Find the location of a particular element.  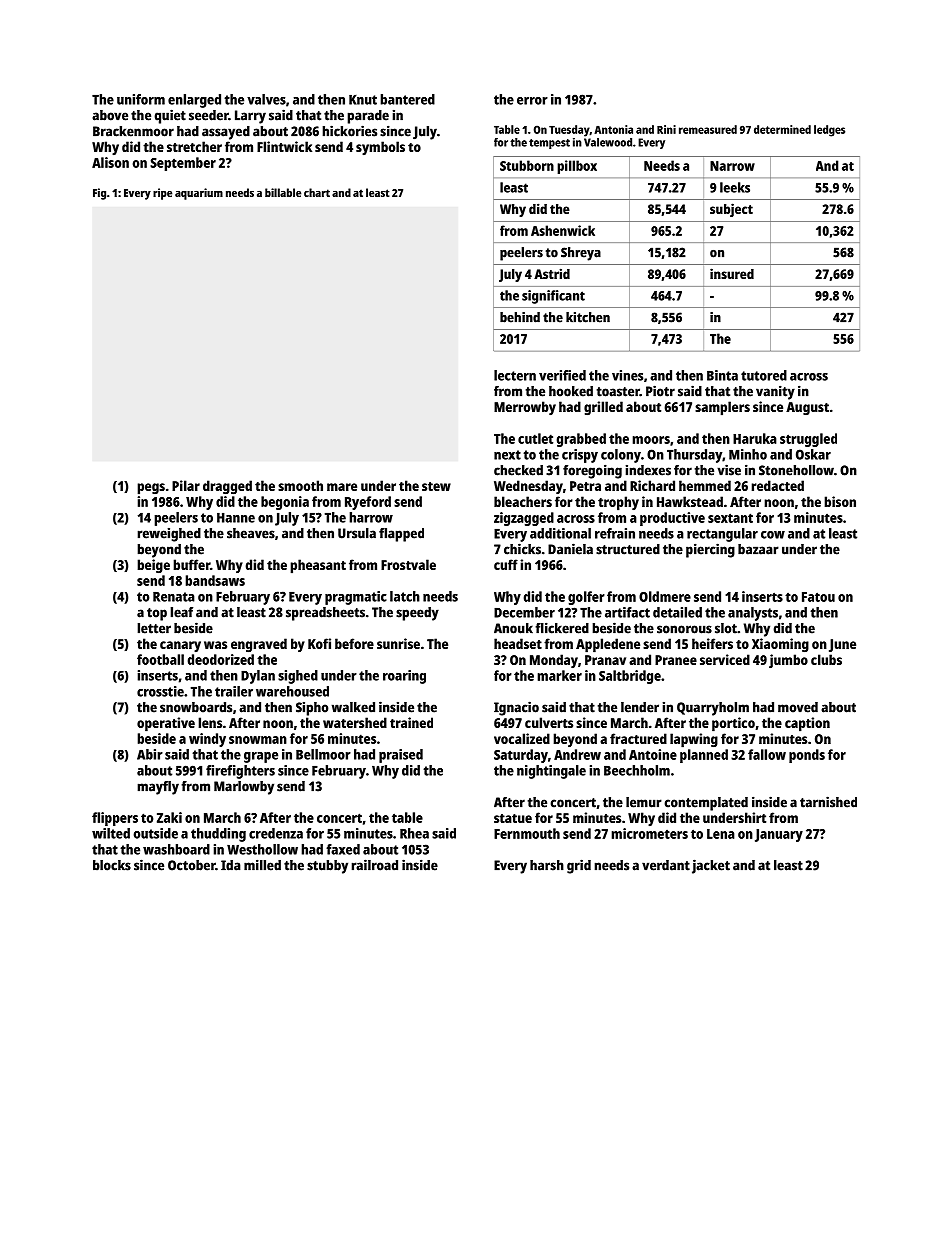

behind is located at coordinates (520, 317).
